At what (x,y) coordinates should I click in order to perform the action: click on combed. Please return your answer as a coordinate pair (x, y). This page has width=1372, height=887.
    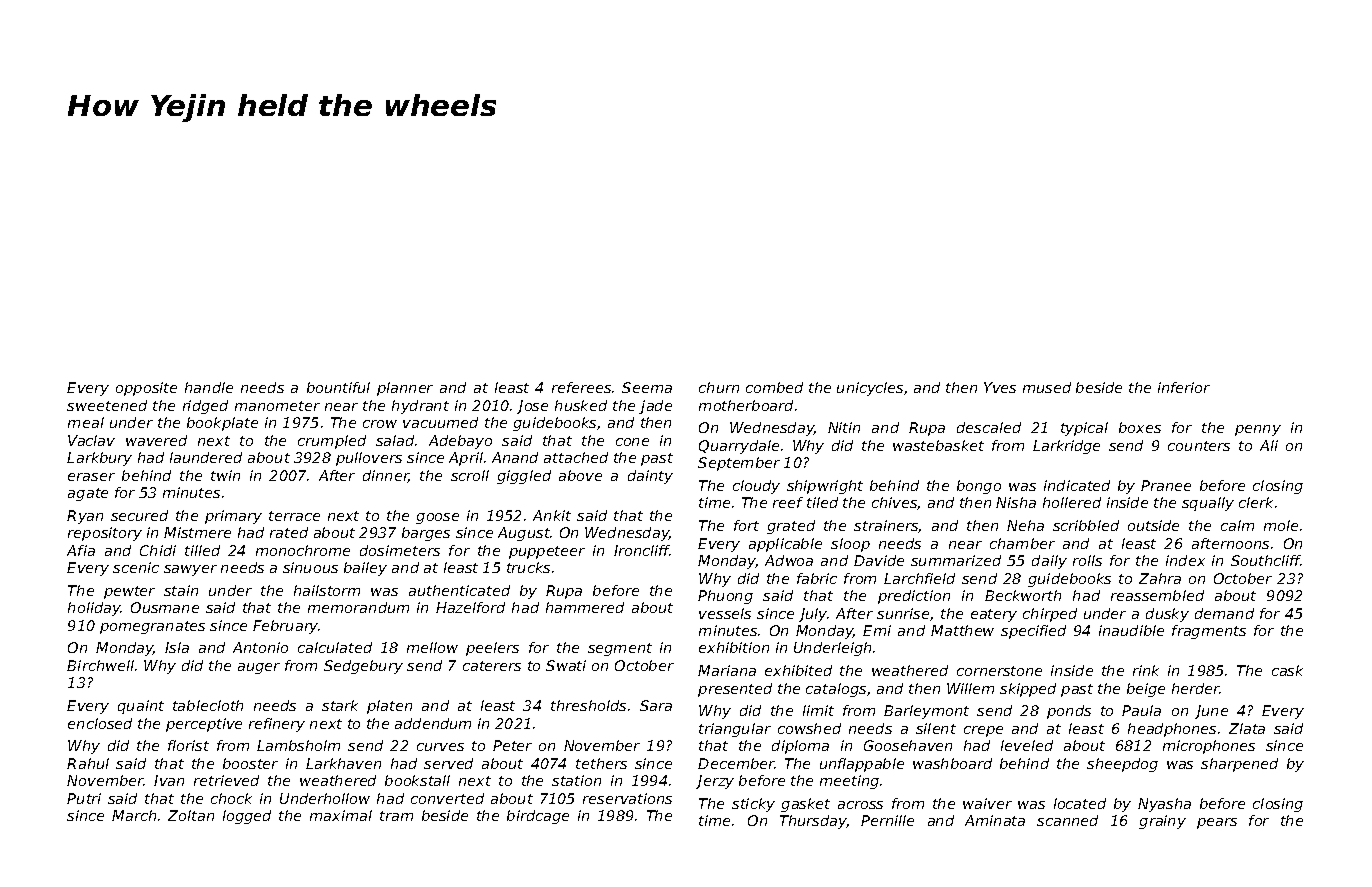
    Looking at the image, I should click on (774, 387).
